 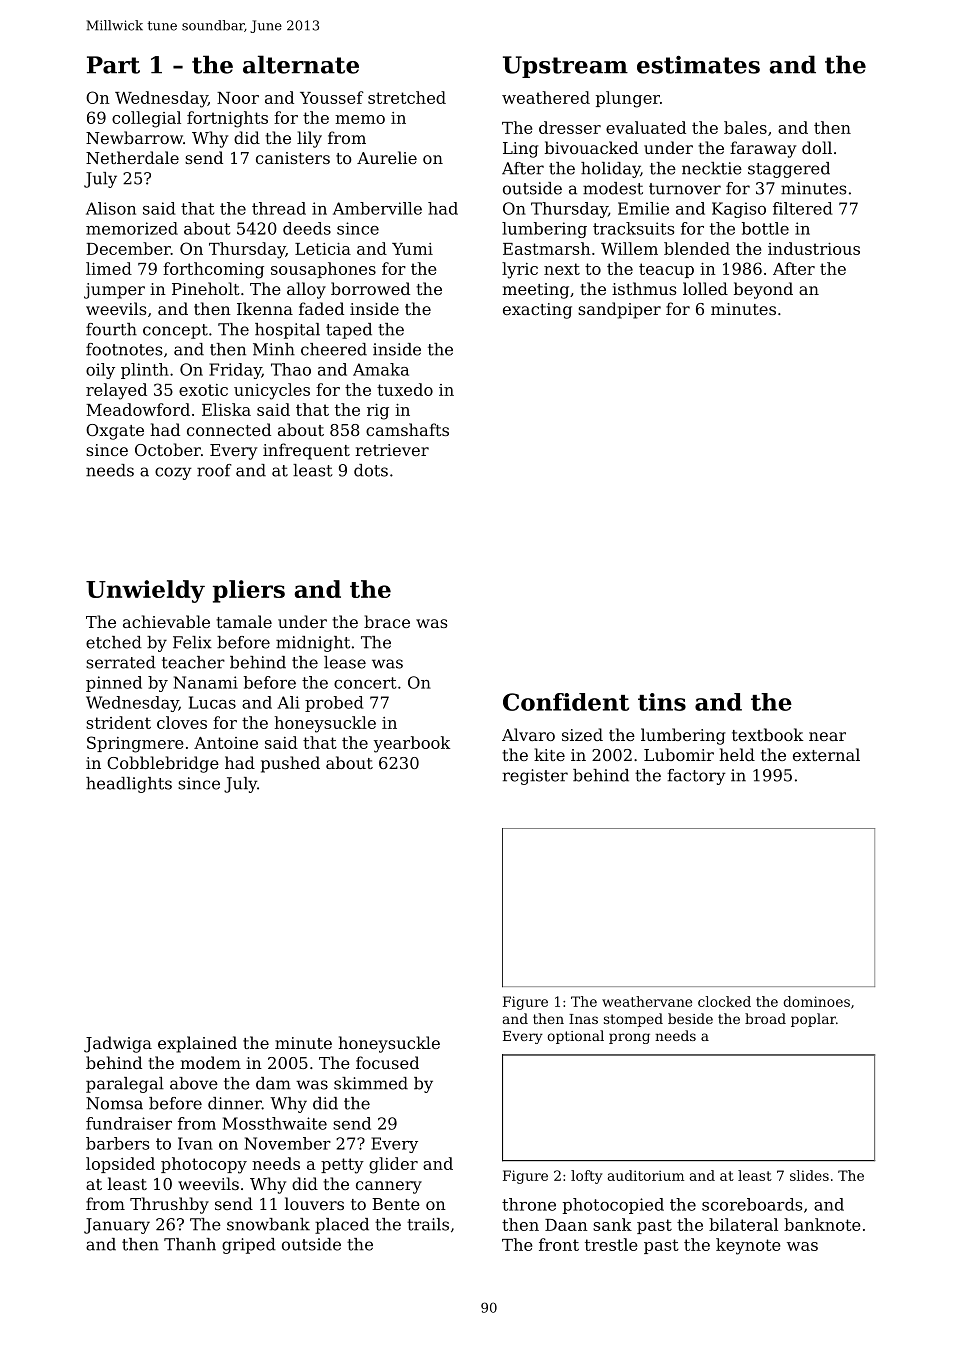 What do you see at coordinates (134, 137) in the screenshot?
I see `Newbarrow` at bounding box center [134, 137].
